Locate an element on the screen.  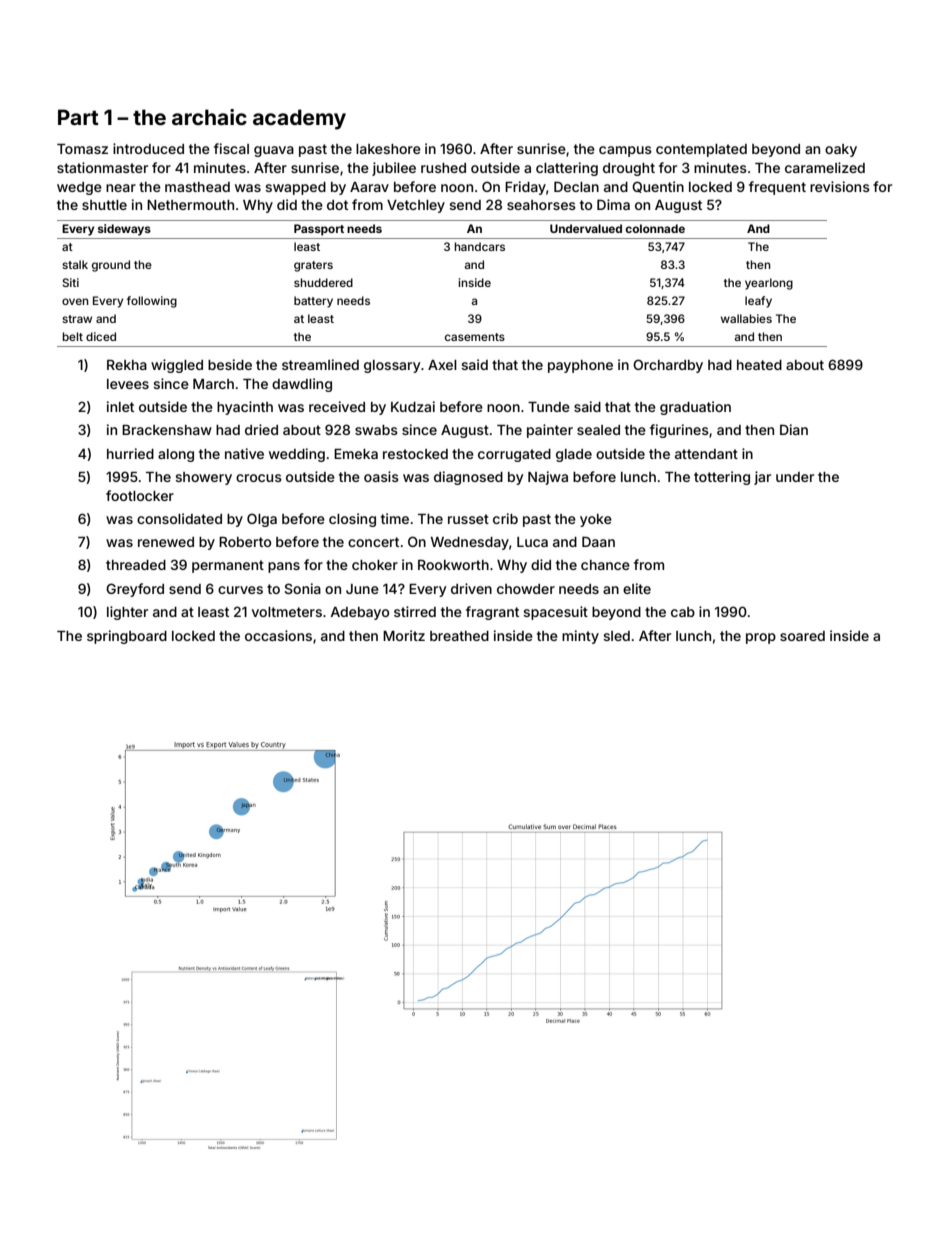
academy is located at coordinates (299, 119).
